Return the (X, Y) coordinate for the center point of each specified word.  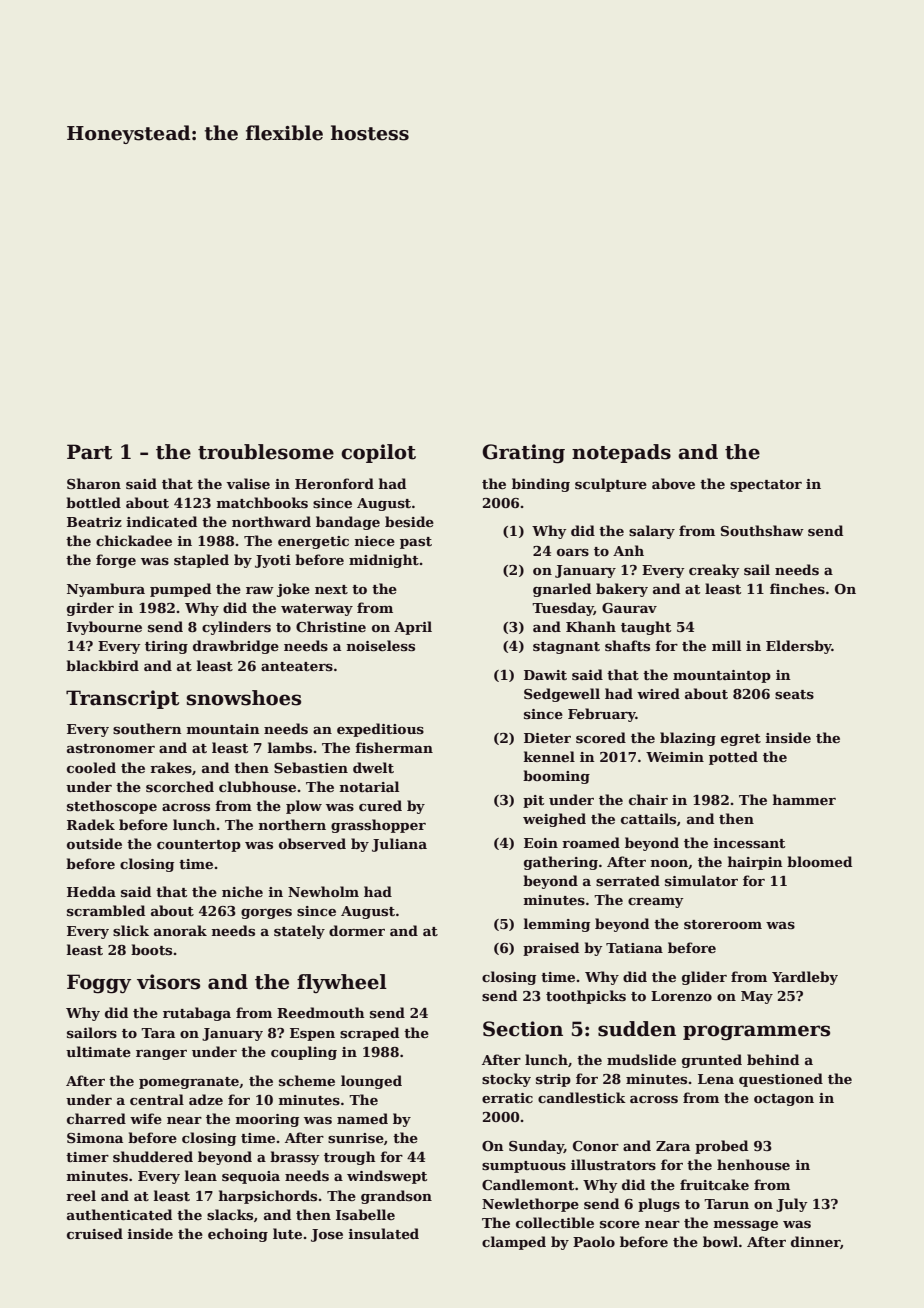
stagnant (566, 648)
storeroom (723, 924)
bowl (720, 1241)
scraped (369, 1034)
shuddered (153, 1156)
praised (551, 949)
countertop (199, 846)
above (673, 483)
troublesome (266, 452)
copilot (378, 453)
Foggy (99, 984)
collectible (555, 1222)
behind (773, 1059)
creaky (714, 571)
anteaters (297, 666)
